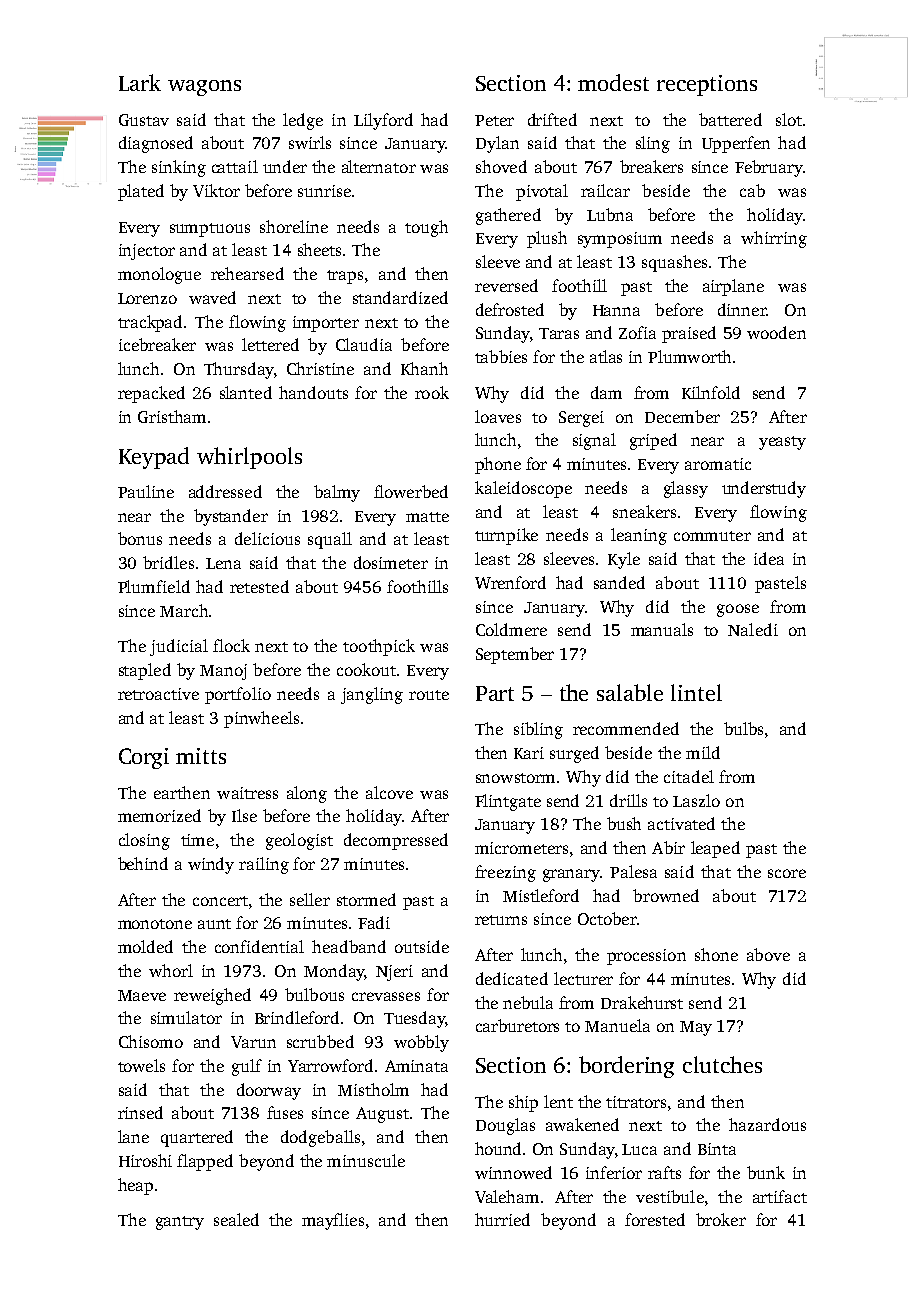 Image resolution: width=924 pixels, height=1308 pixels. Describe the element at coordinates (159, 275) in the screenshot. I see `monologue` at that location.
